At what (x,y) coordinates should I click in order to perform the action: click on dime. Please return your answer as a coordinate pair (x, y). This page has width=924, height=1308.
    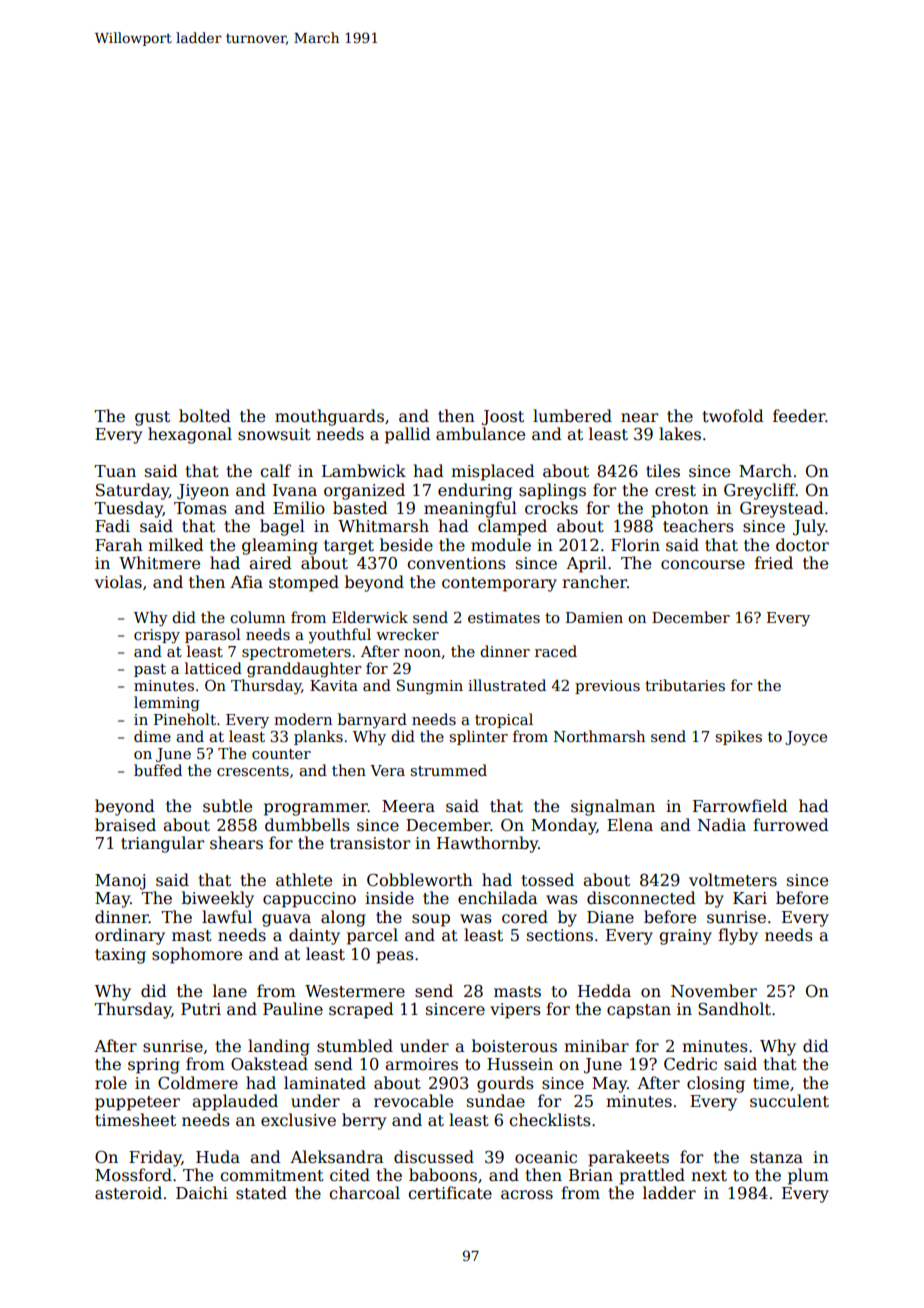
    Looking at the image, I should click on (152, 736).
